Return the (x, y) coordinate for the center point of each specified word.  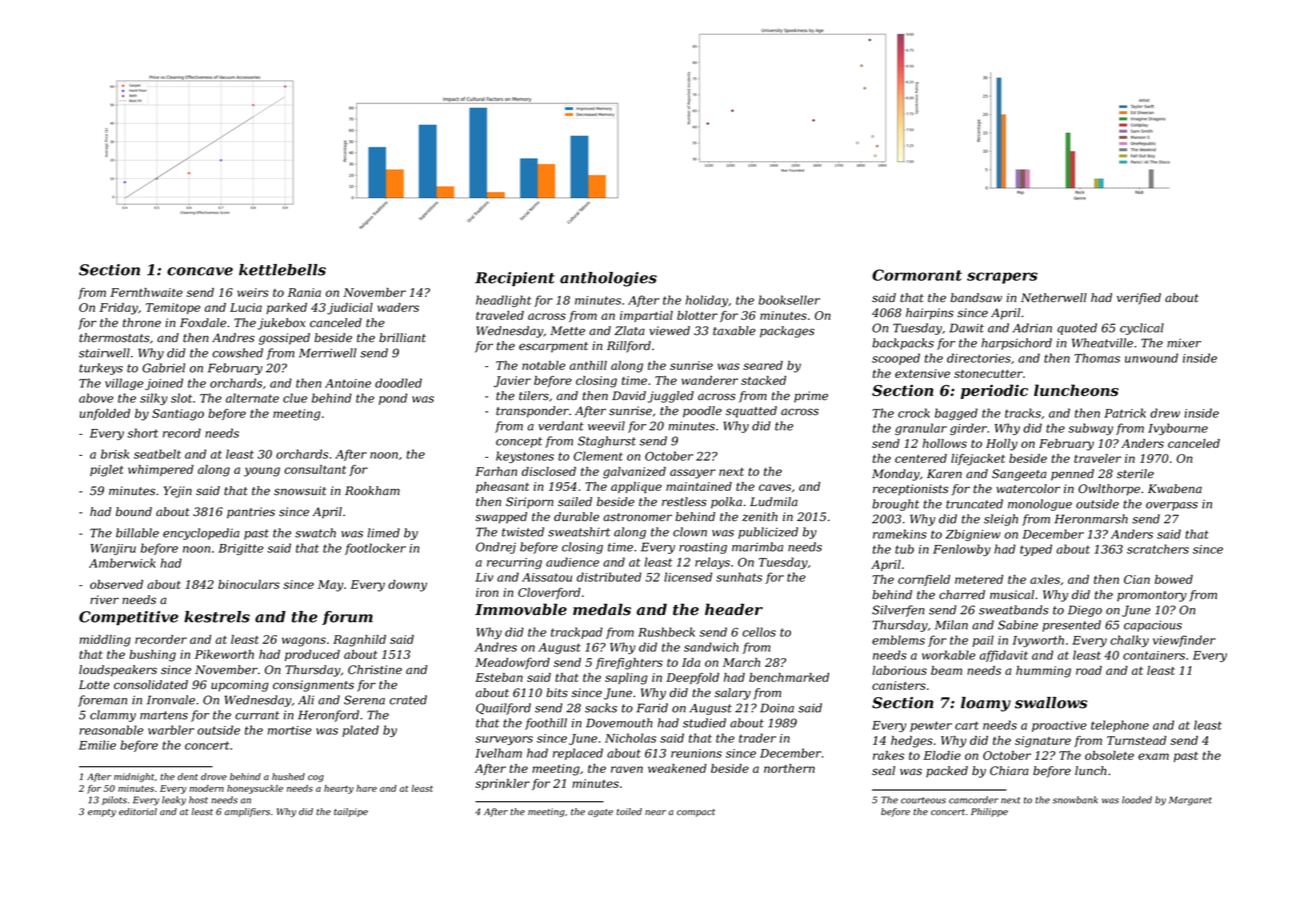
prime (811, 397)
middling (105, 641)
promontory (1152, 596)
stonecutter (988, 374)
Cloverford (549, 593)
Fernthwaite (146, 292)
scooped (896, 359)
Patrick (1125, 413)
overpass (1172, 506)
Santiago (178, 415)
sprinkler (502, 784)
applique (636, 487)
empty (102, 813)
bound (134, 512)
